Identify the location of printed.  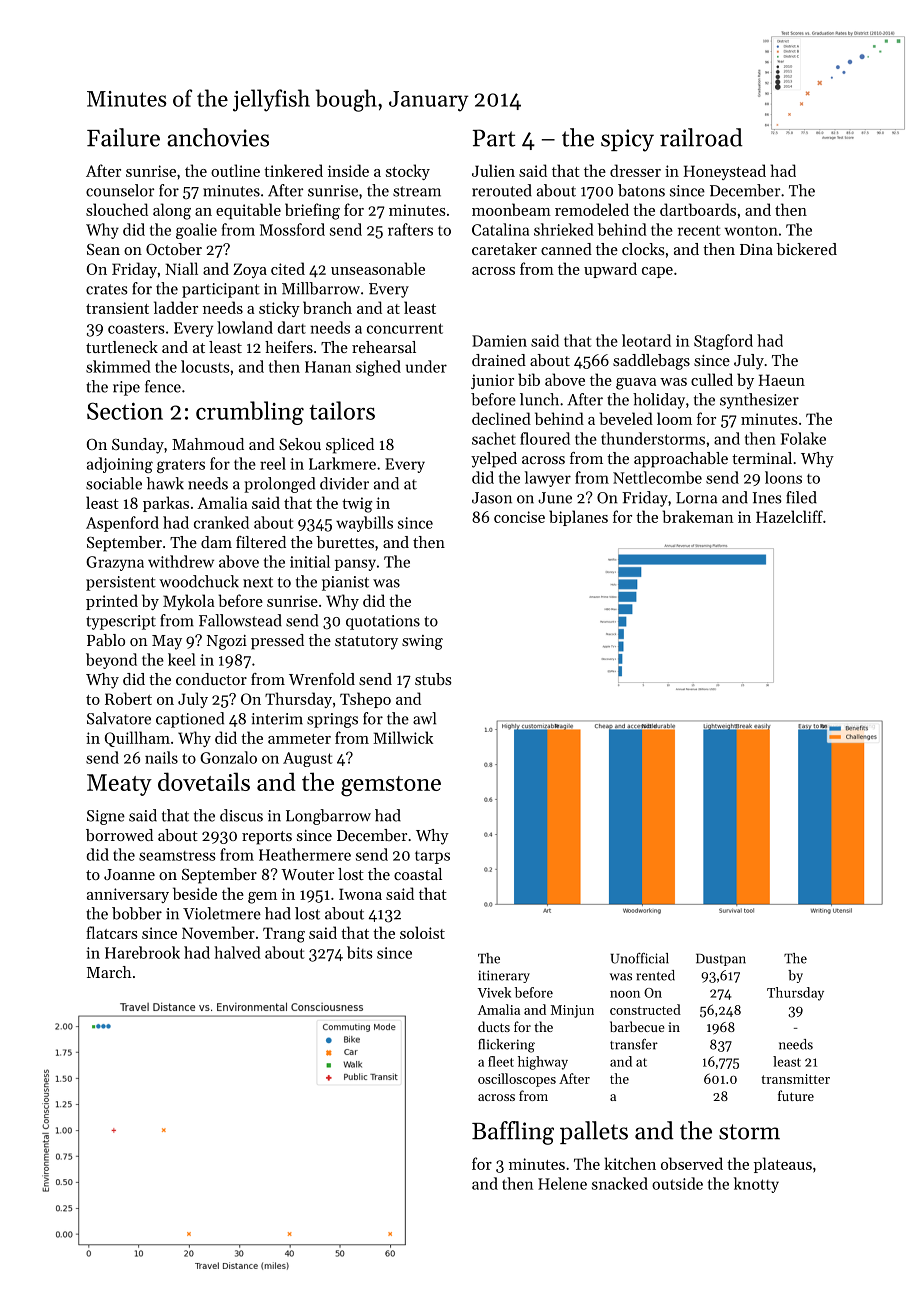
(112, 602).
